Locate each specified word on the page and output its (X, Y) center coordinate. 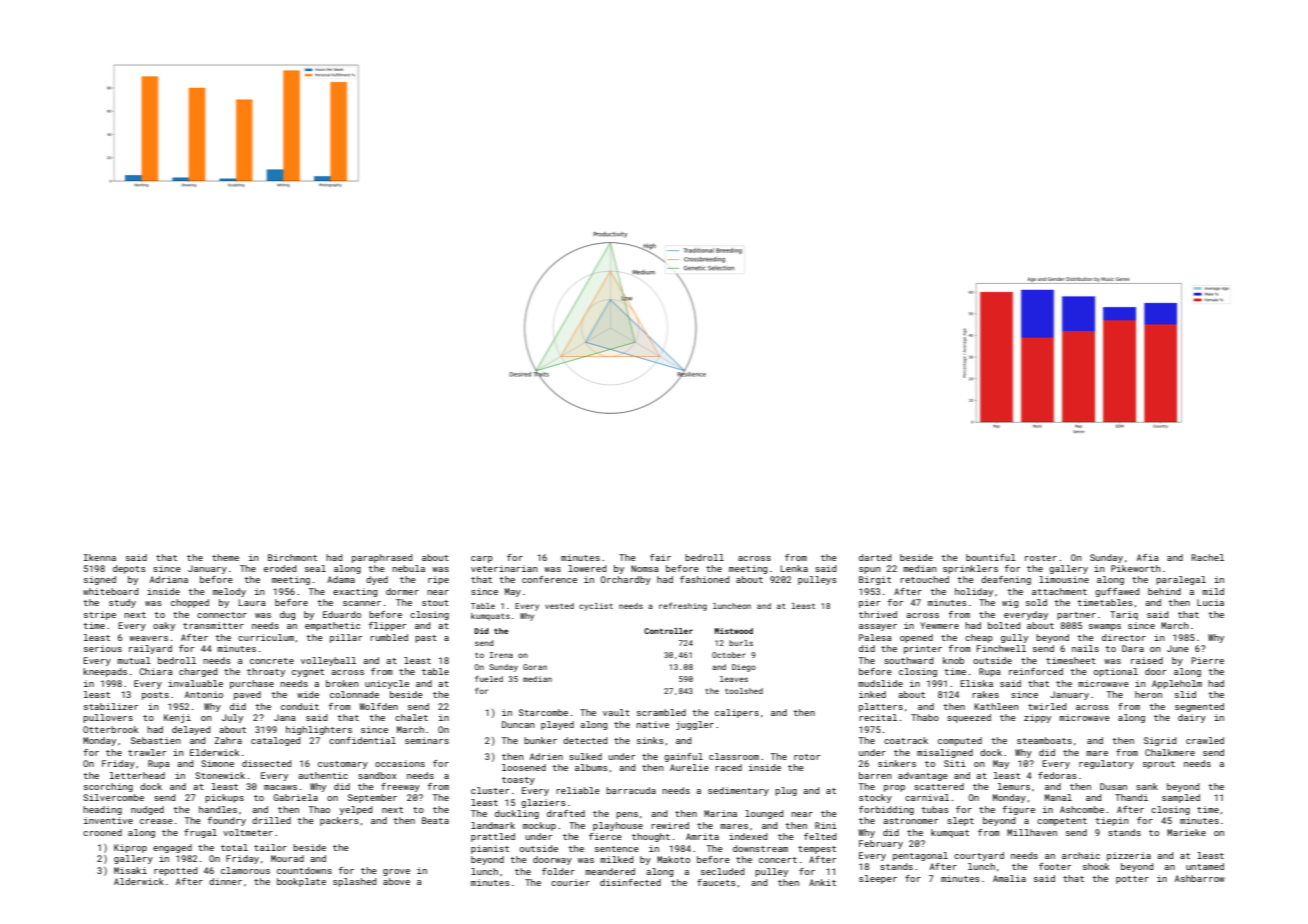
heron (1148, 694)
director (1124, 637)
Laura (252, 602)
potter (1132, 880)
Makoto (673, 859)
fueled (489, 679)
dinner (225, 881)
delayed (191, 730)
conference (549, 579)
